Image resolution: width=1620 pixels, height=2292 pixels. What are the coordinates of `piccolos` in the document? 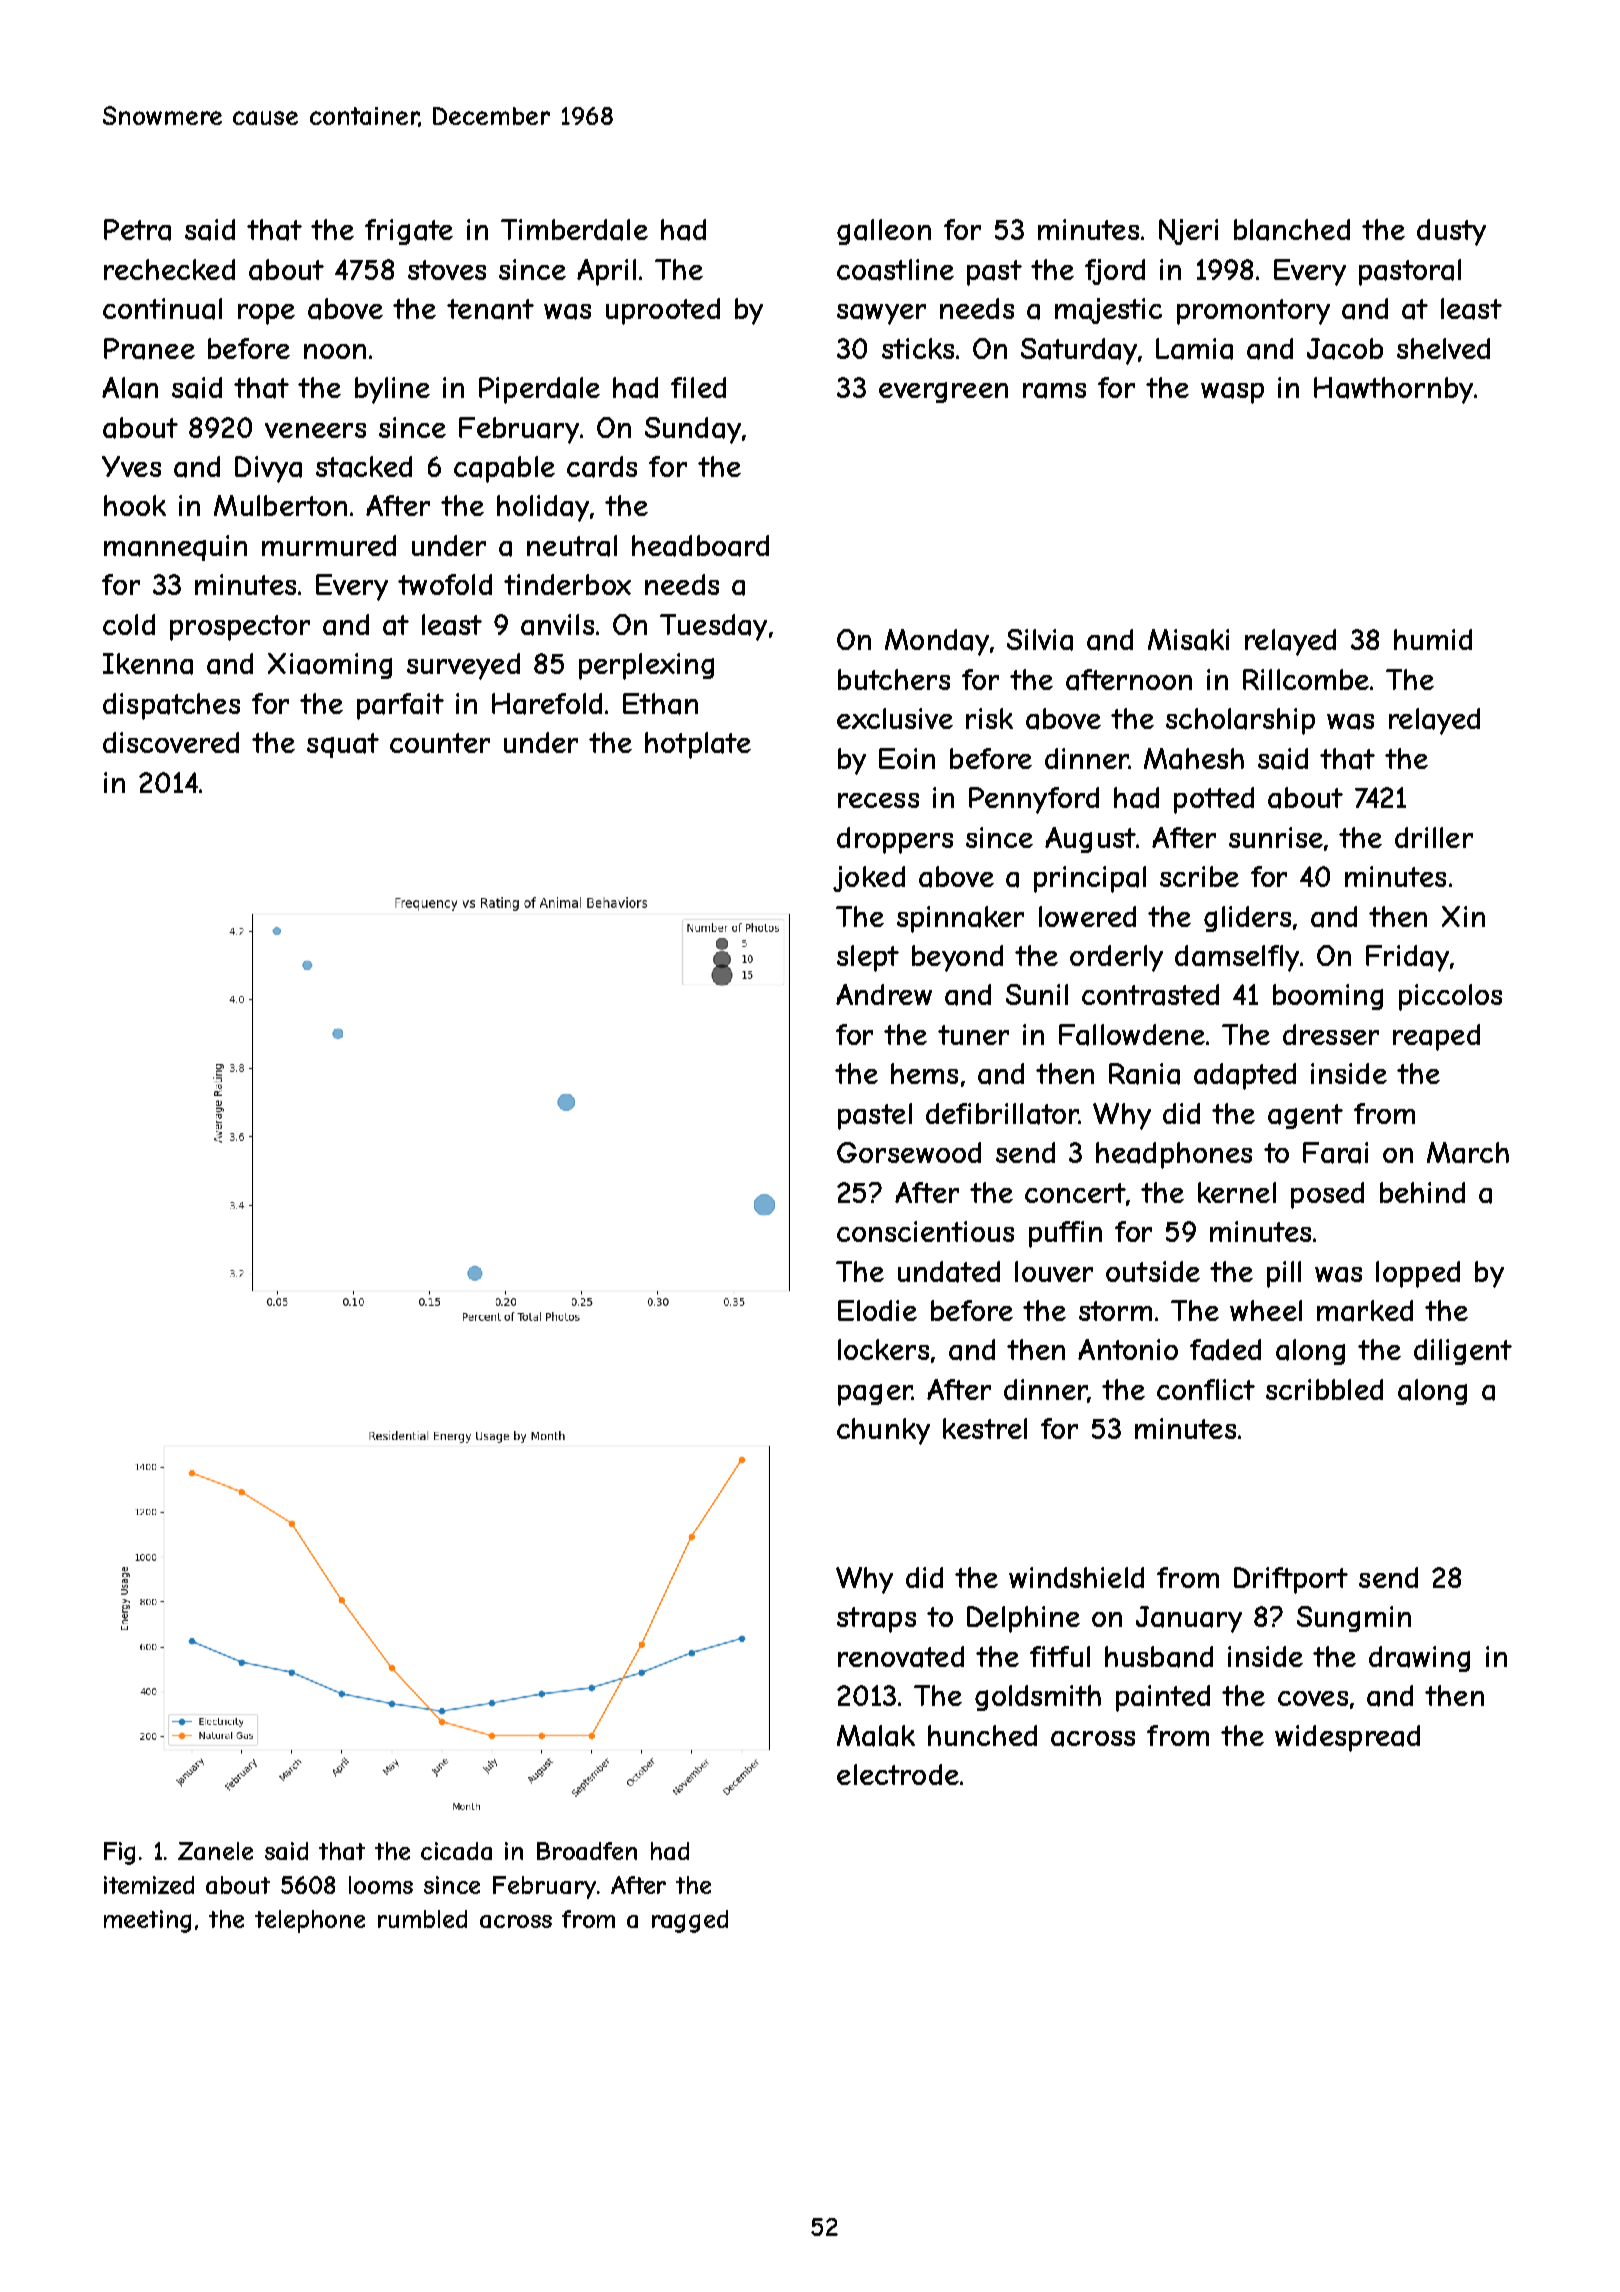 It's located at (1450, 997).
